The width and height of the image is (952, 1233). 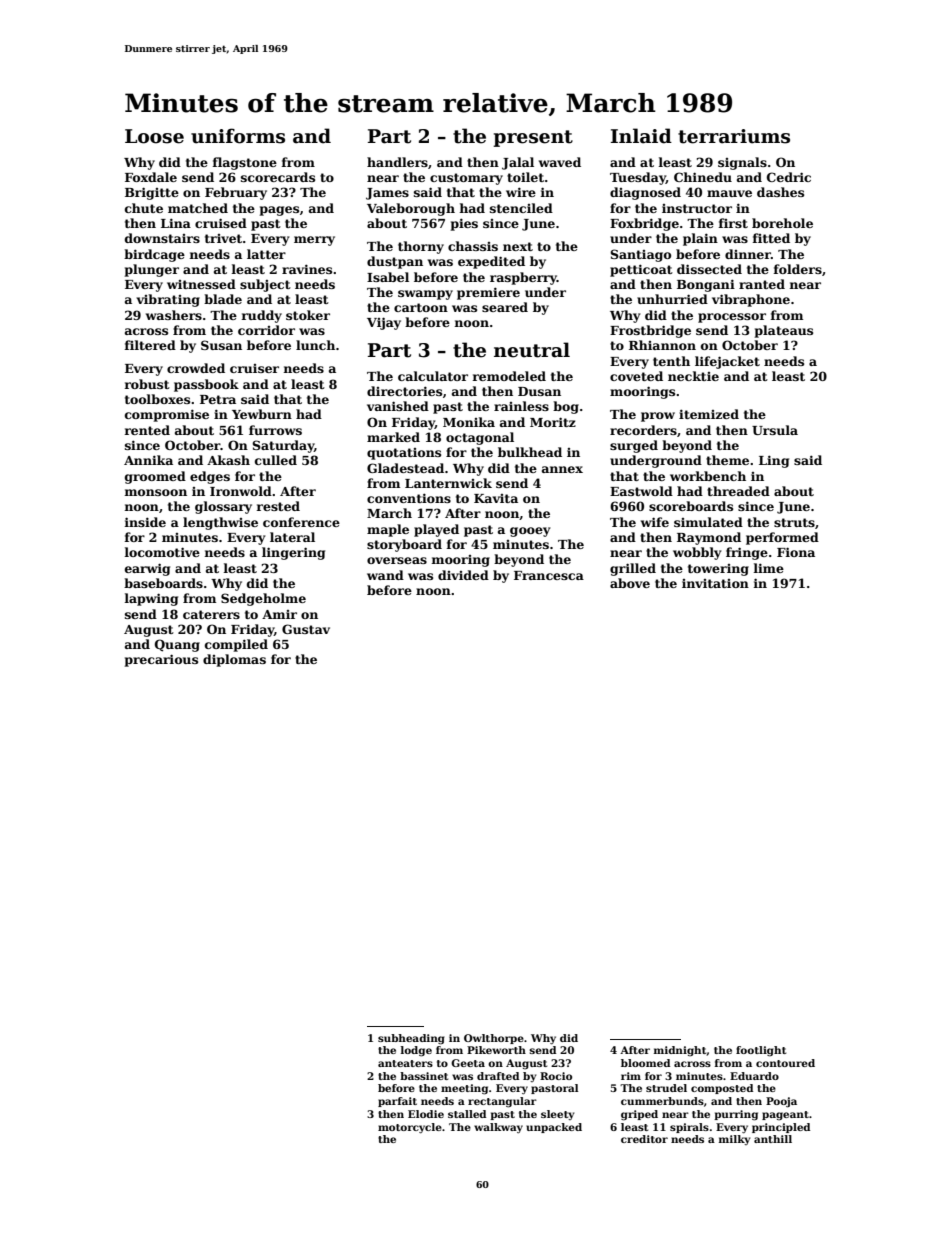 What do you see at coordinates (236, 193) in the image?
I see `February` at bounding box center [236, 193].
